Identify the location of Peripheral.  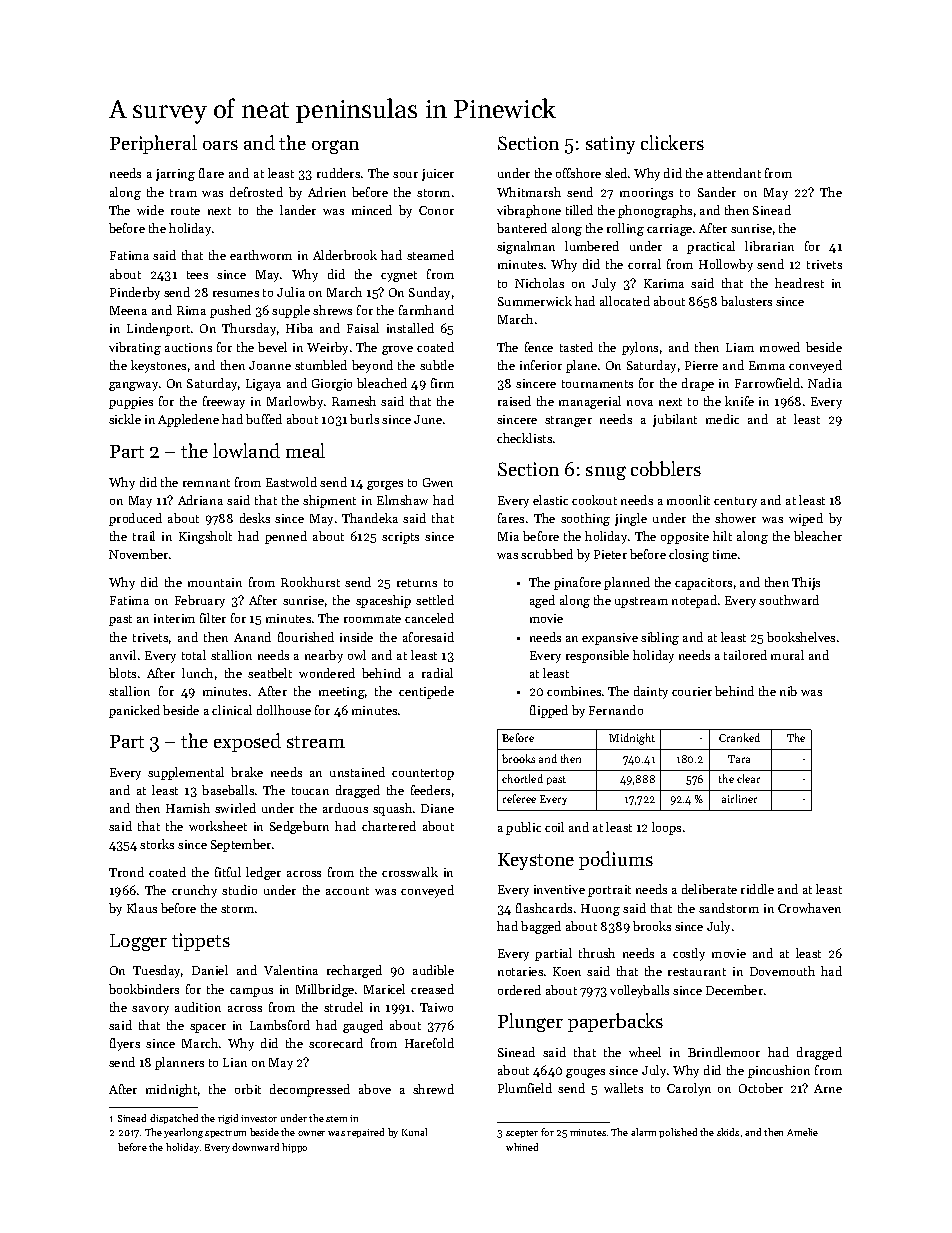
(153, 144).
